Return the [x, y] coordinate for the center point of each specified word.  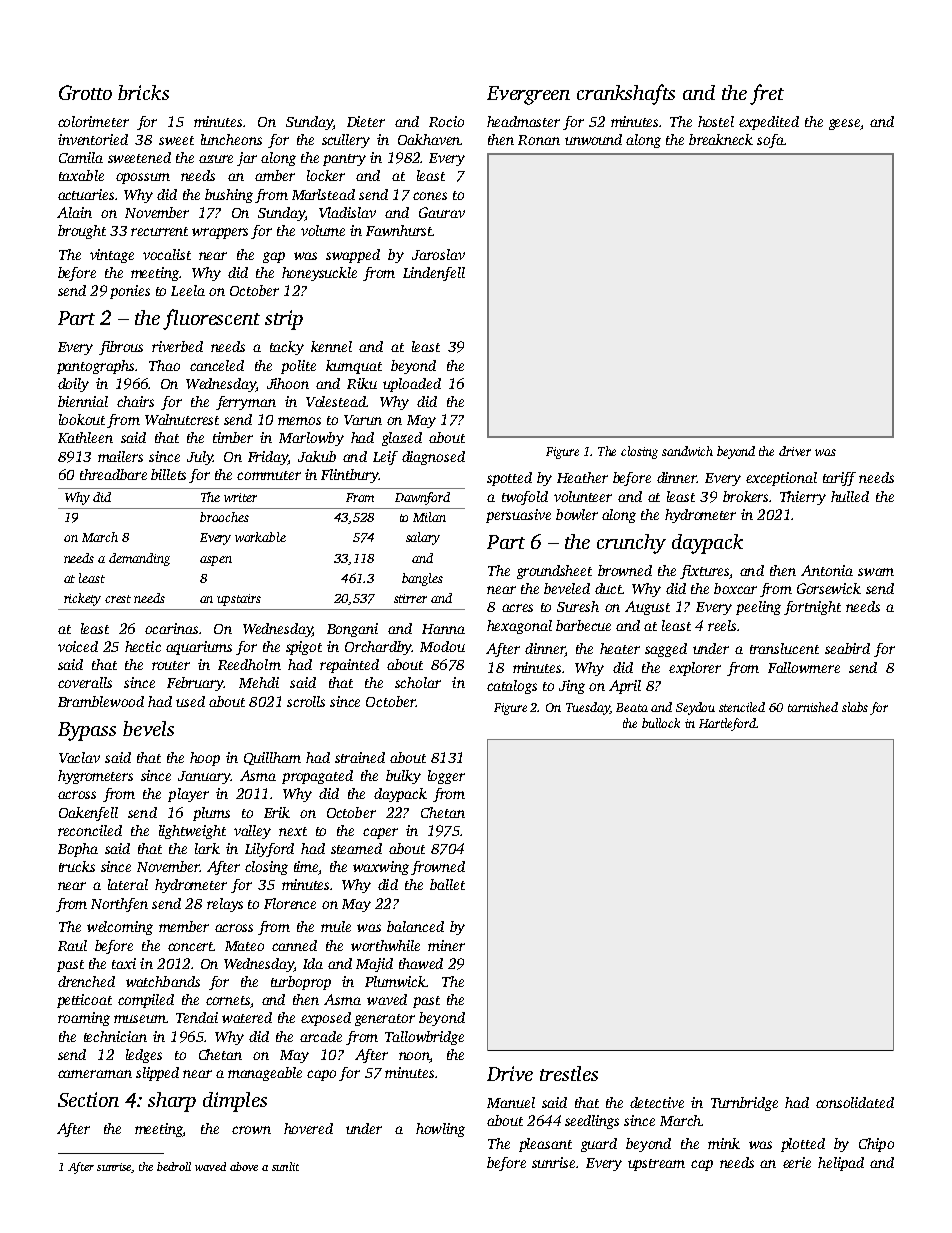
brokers [745, 496]
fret [767, 94]
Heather [582, 477]
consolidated [855, 1102]
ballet [447, 884]
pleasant [545, 1145]
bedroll [174, 1166]
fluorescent [211, 319]
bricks [143, 92]
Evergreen [528, 95]
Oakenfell [88, 814]
